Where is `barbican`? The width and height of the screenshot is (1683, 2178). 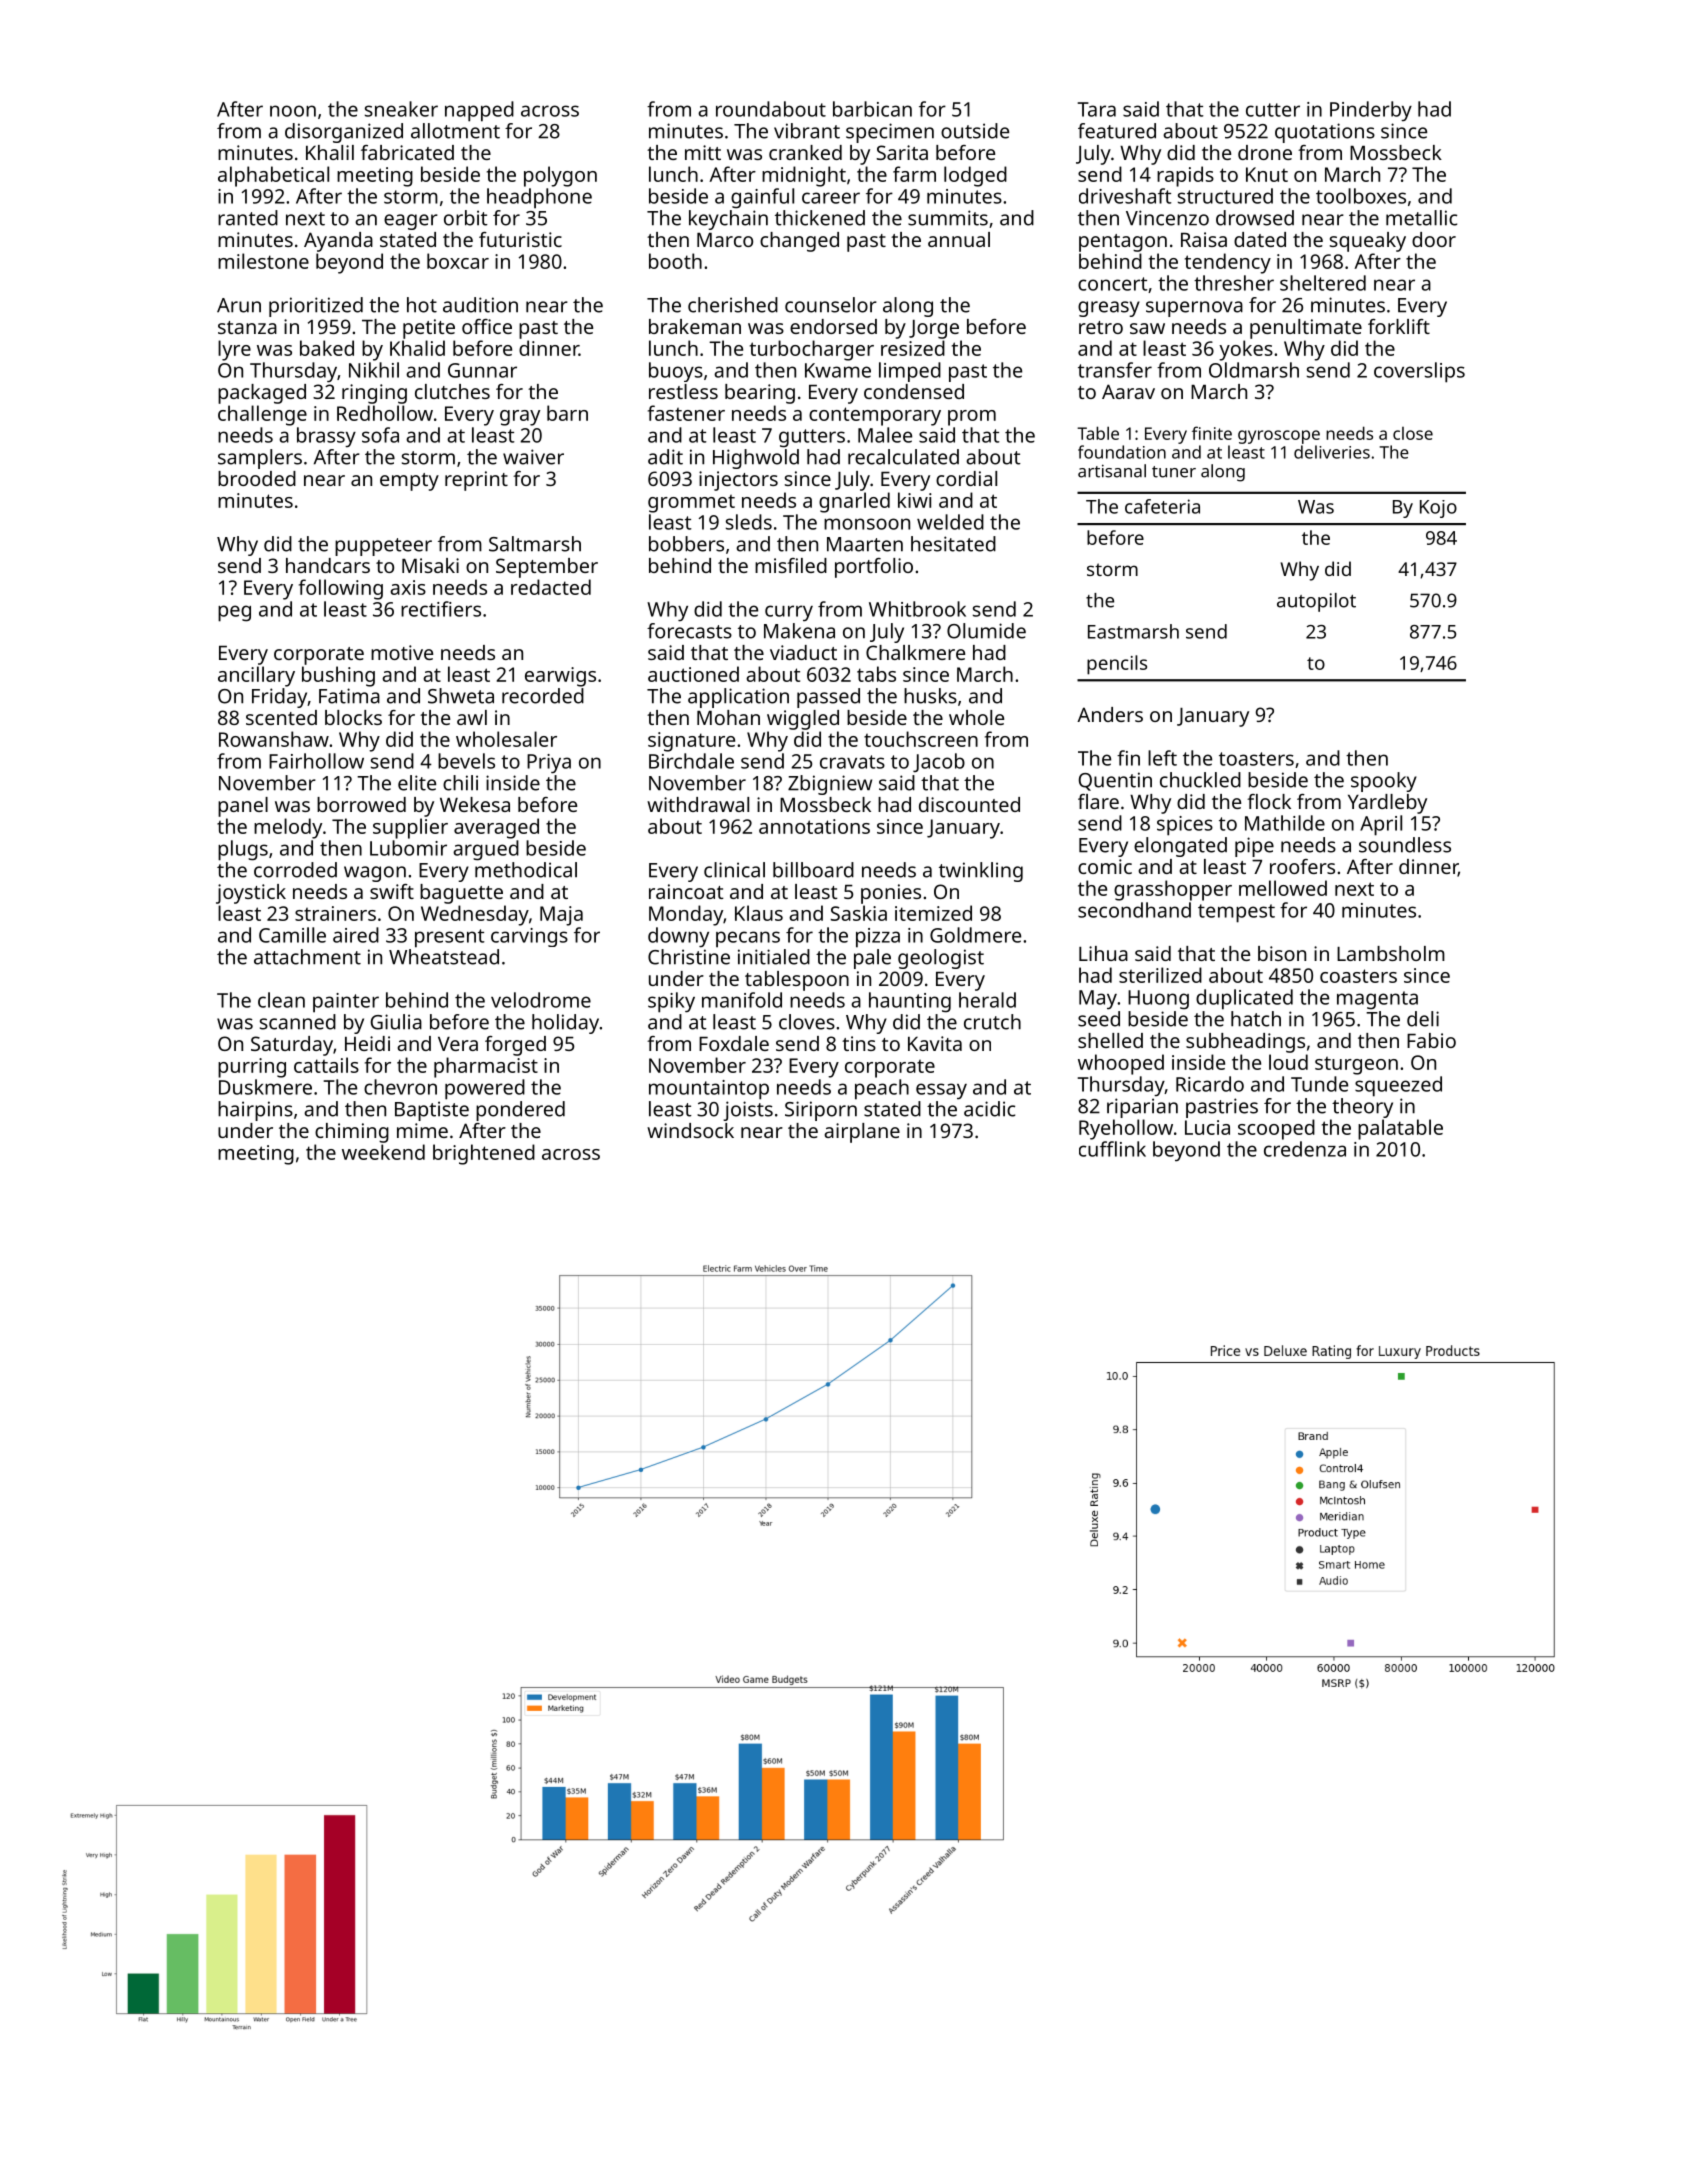
barbican is located at coordinates (872, 109).
